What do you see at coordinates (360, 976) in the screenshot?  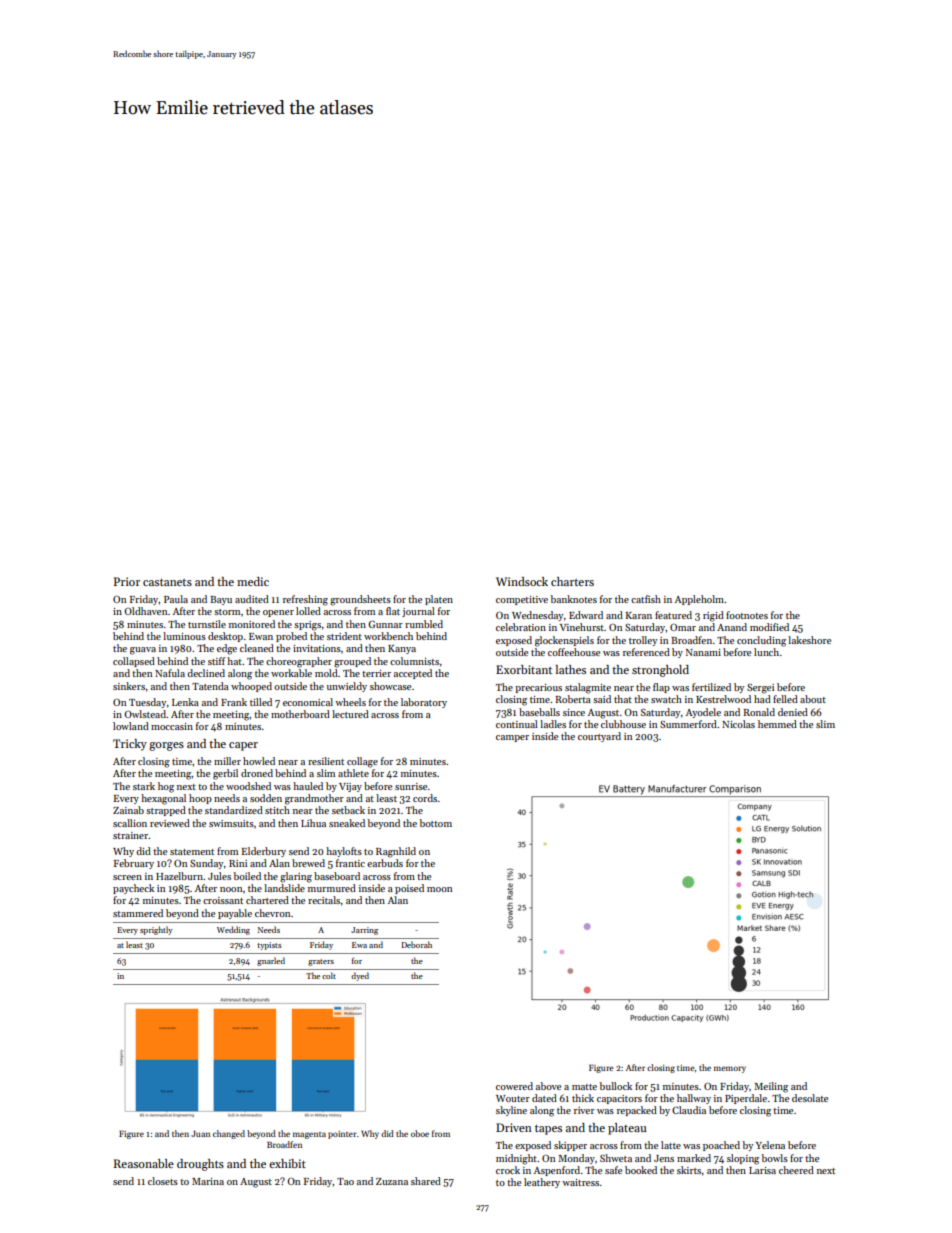 I see `dyed` at bounding box center [360, 976].
